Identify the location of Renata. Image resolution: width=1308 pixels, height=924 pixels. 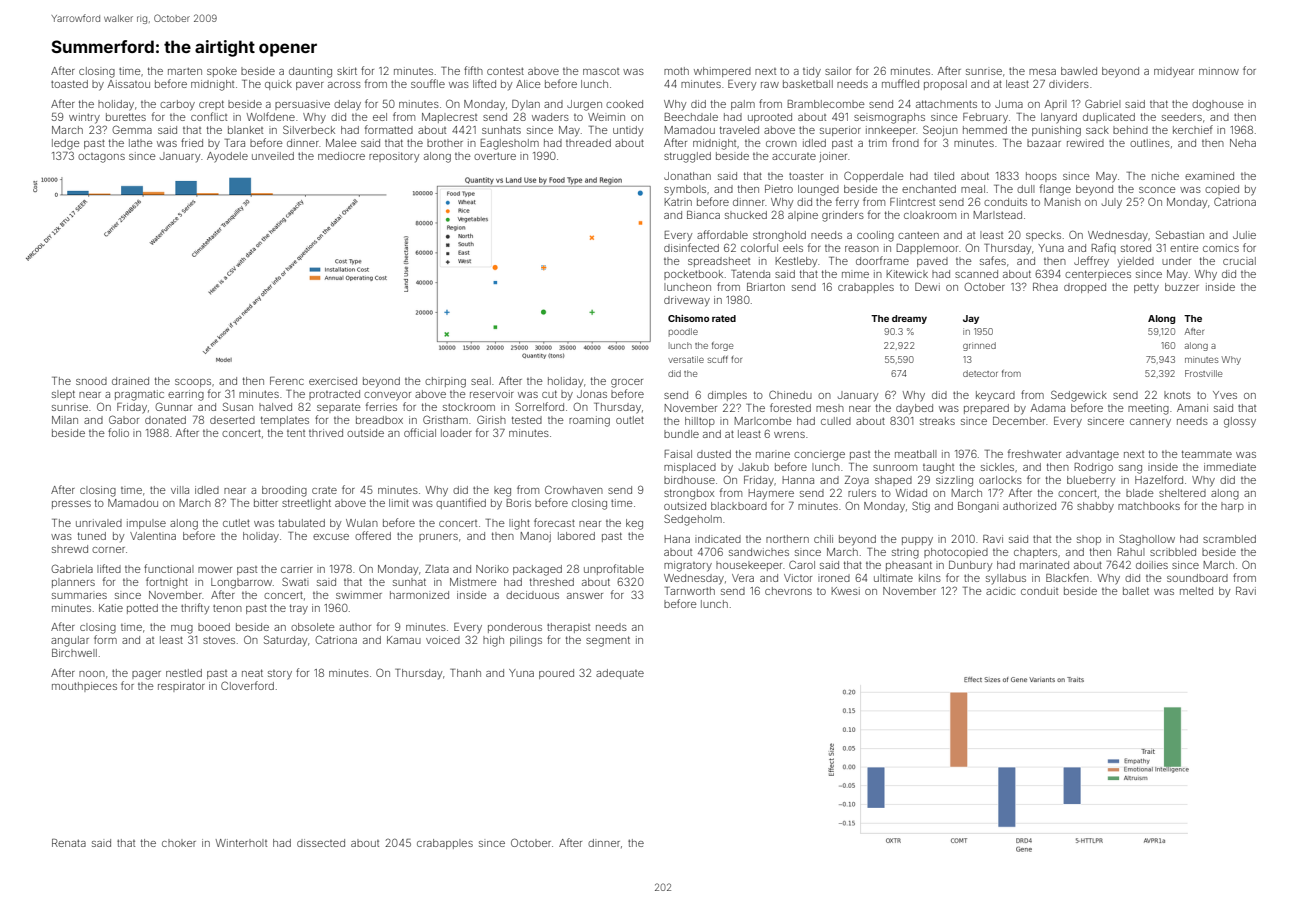
(69, 843).
